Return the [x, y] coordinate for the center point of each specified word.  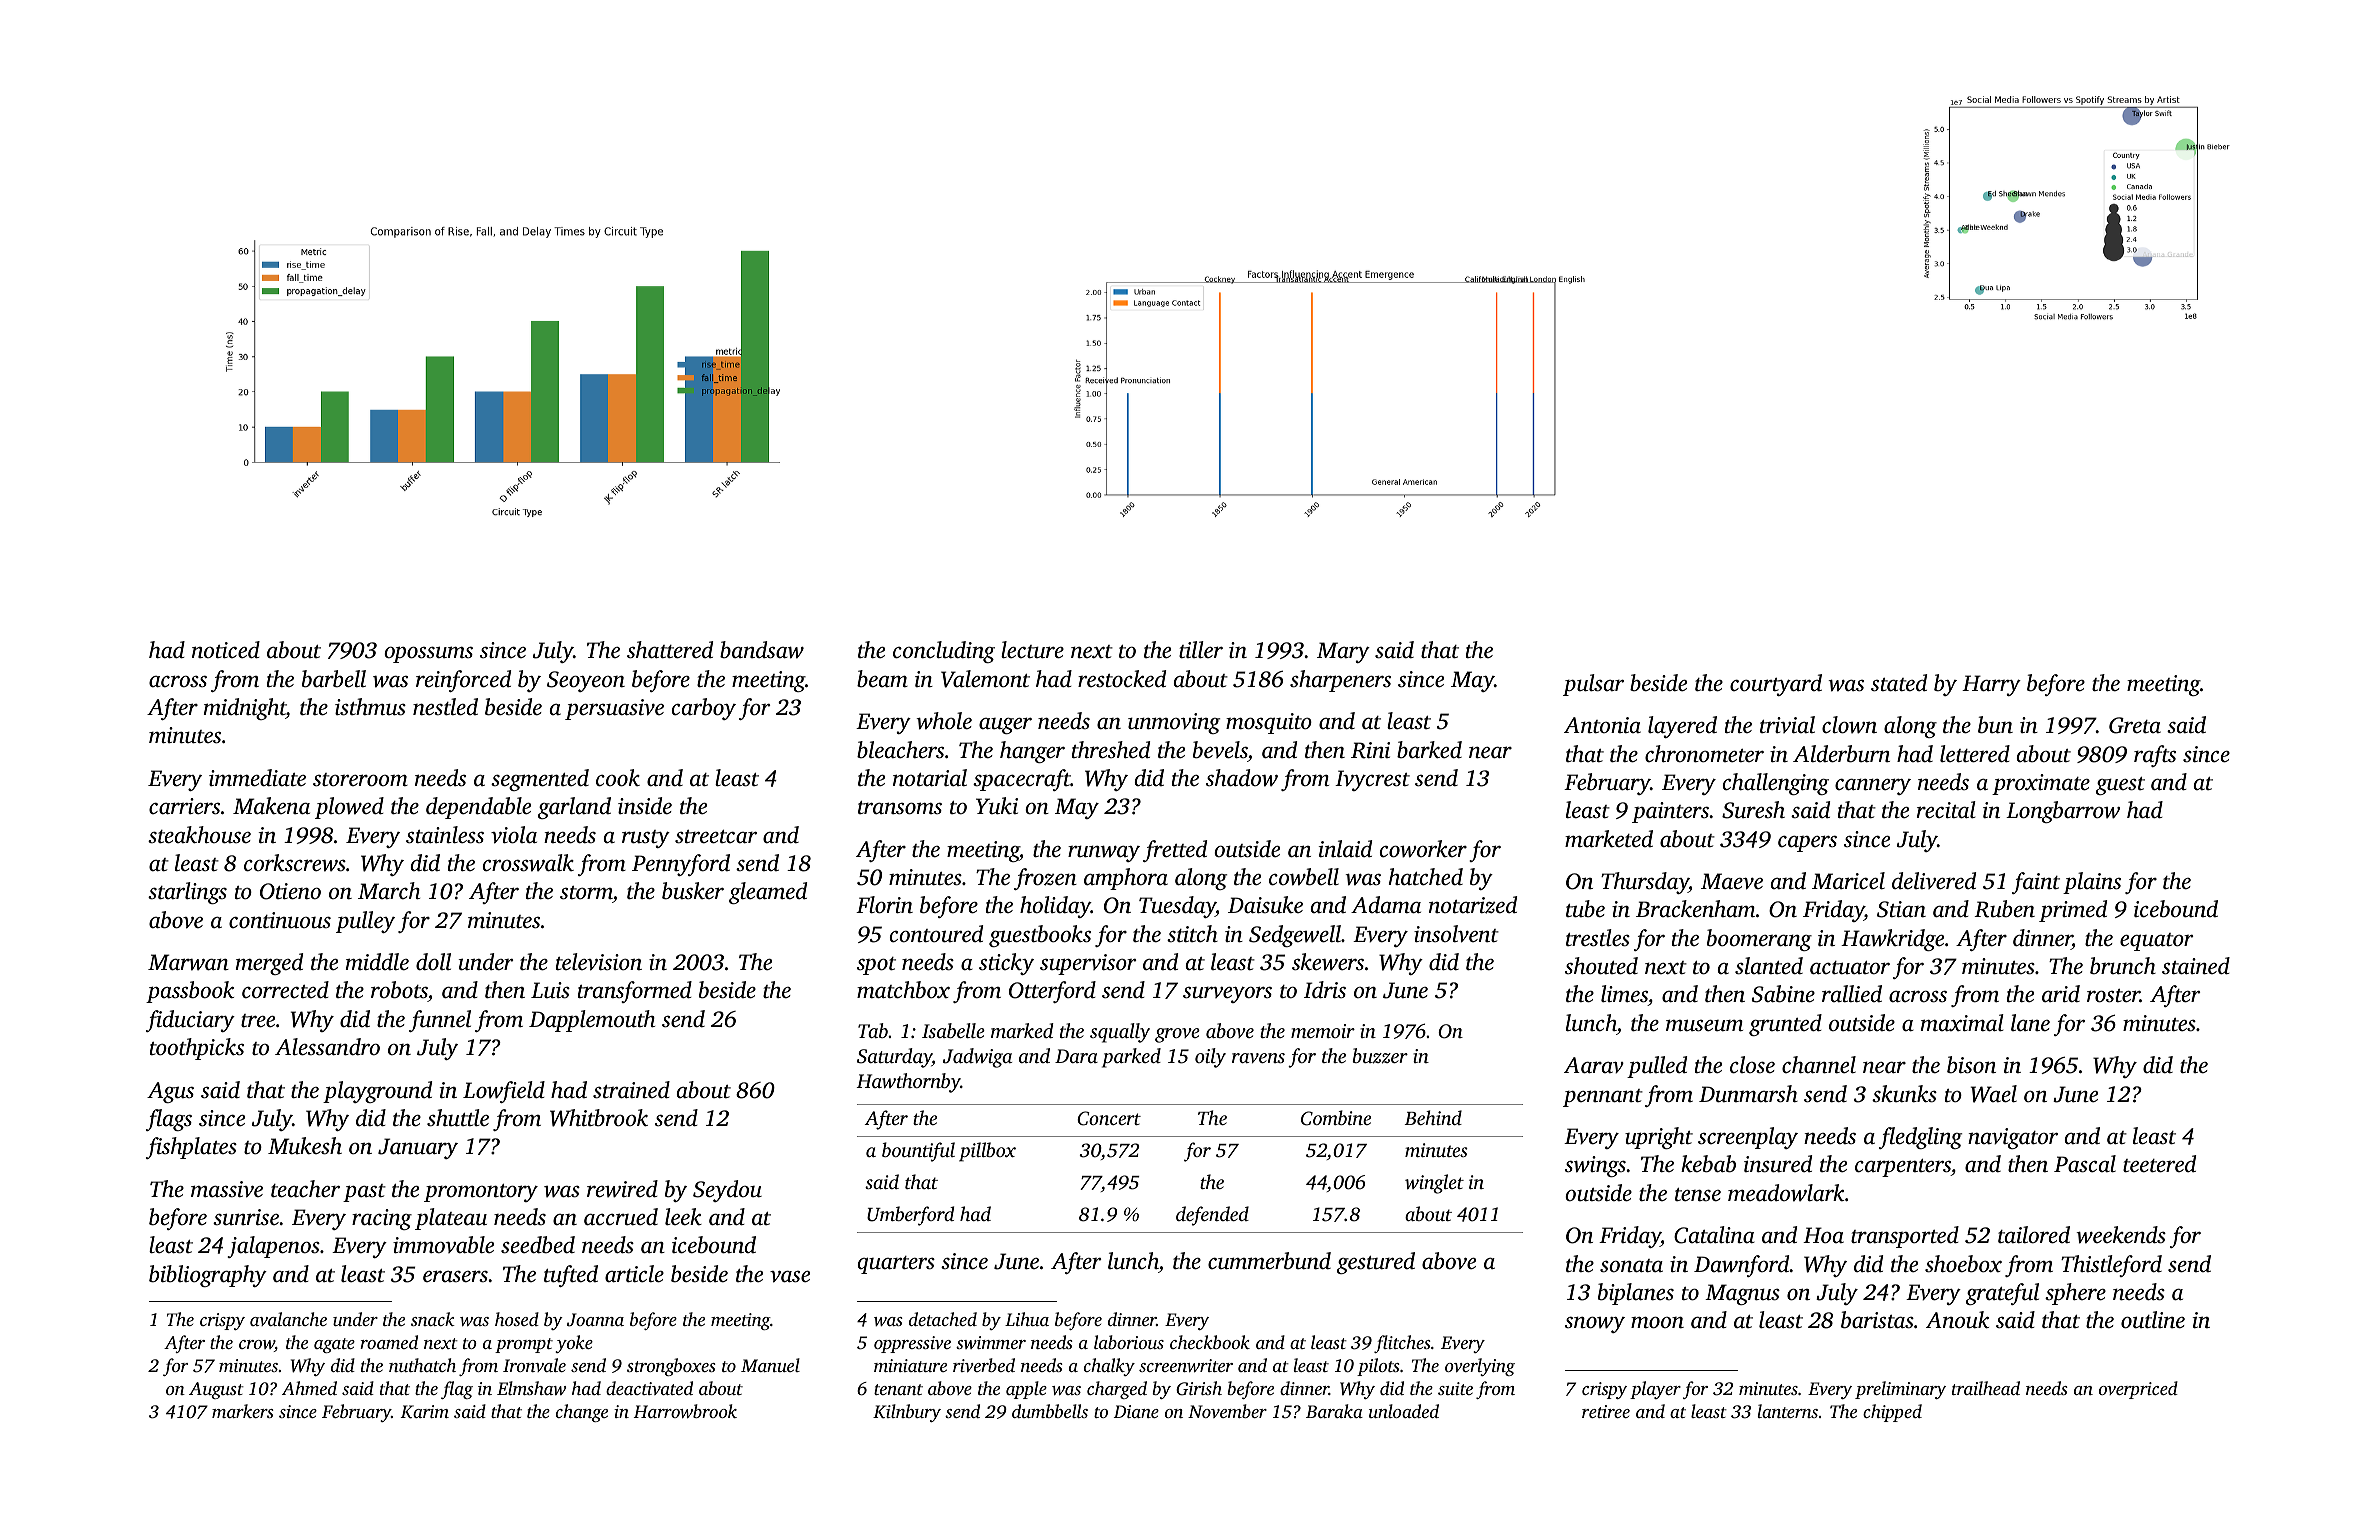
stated [1899, 683]
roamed [389, 1342]
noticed [226, 649]
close [1752, 1065]
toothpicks [197, 1049]
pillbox [987, 1152]
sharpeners [1340, 681]
